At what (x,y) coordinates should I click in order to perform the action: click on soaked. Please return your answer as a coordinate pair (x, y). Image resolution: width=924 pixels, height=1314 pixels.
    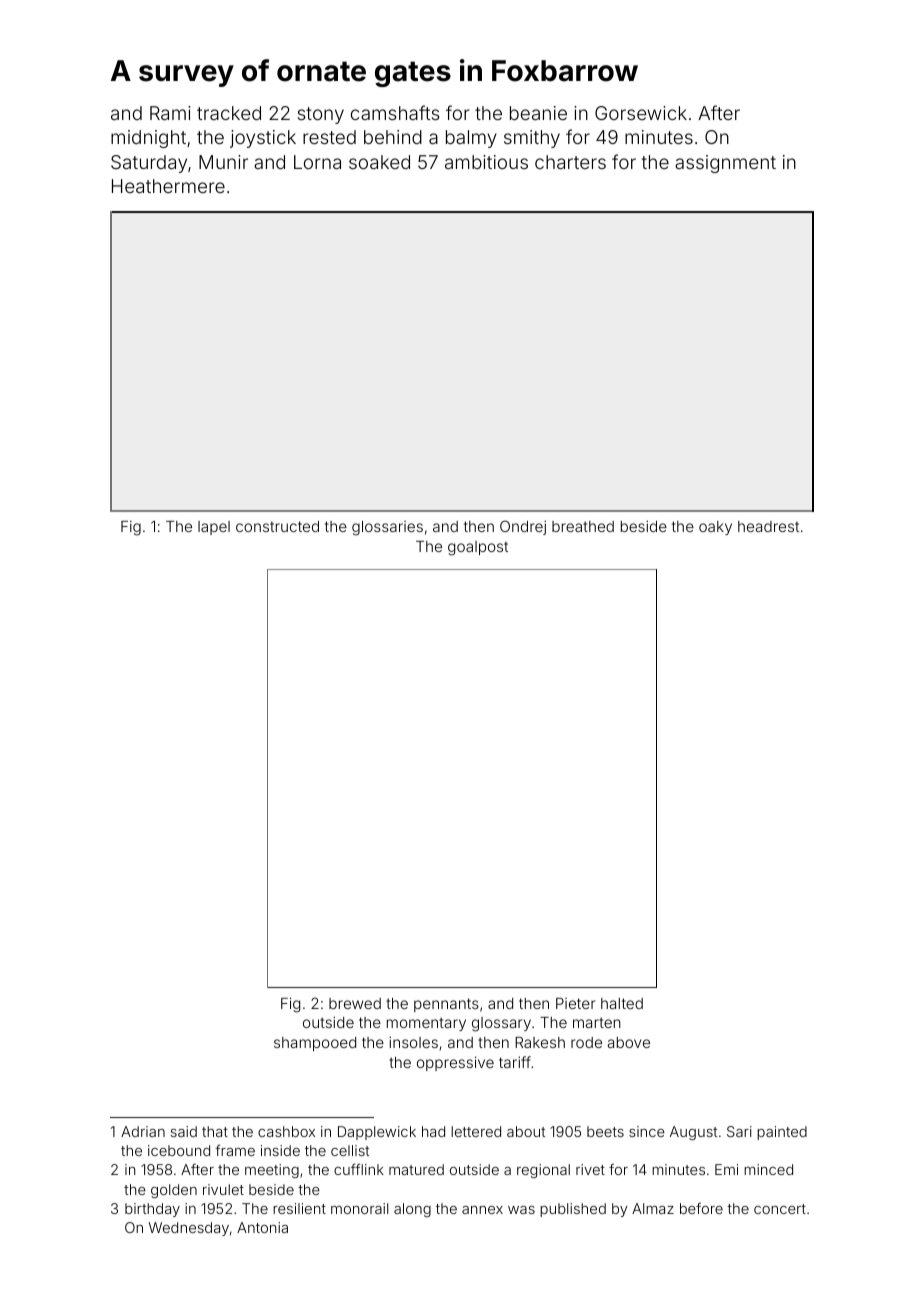
    Looking at the image, I should click on (379, 162).
